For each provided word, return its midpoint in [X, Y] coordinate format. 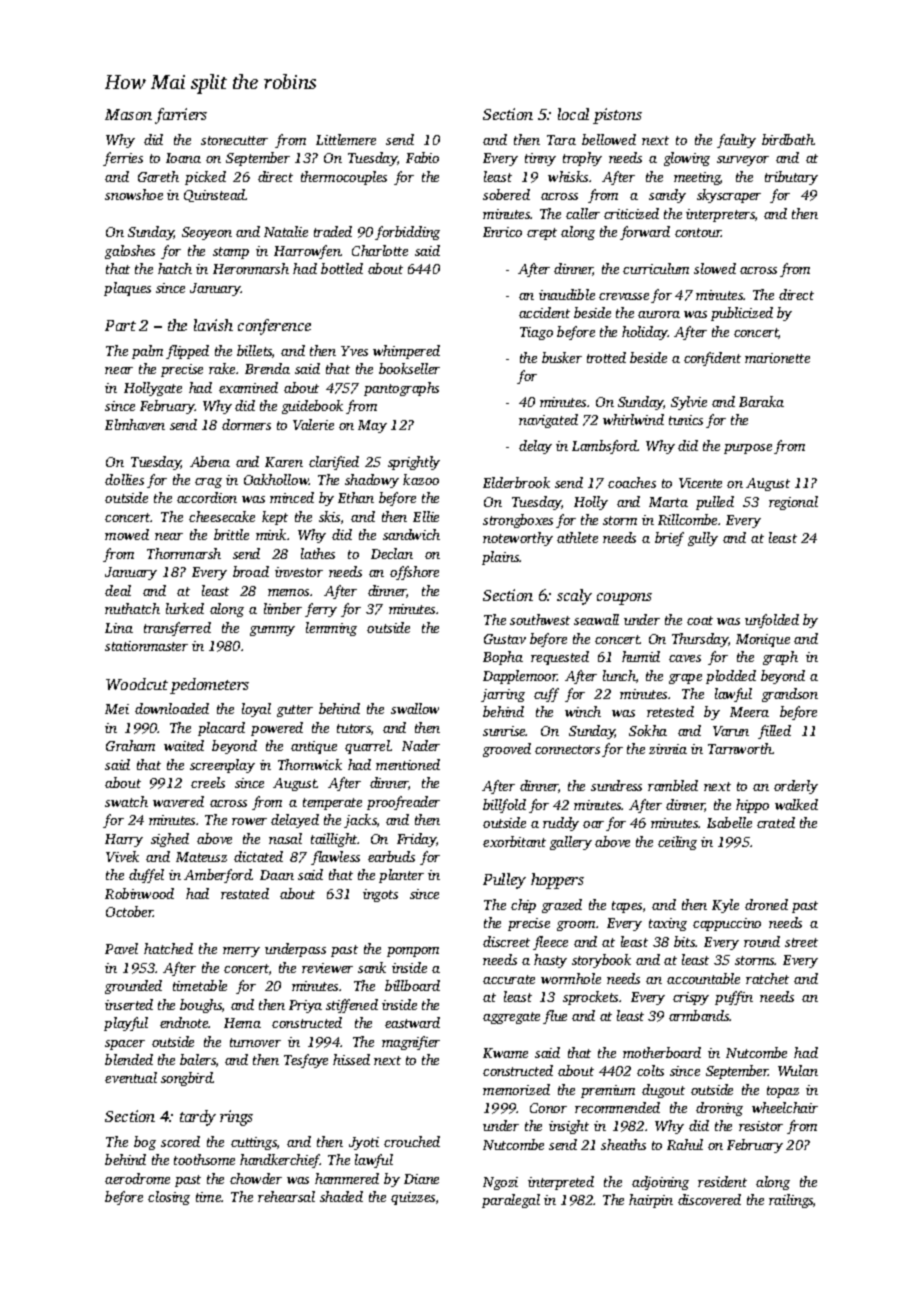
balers [198, 1059]
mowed [127, 534]
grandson [790, 695]
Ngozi [500, 1183]
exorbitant [514, 841]
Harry [124, 840]
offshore [414, 573]
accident [544, 312]
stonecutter [234, 140]
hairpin [651, 1201]
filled [774, 732]
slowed [715, 268]
